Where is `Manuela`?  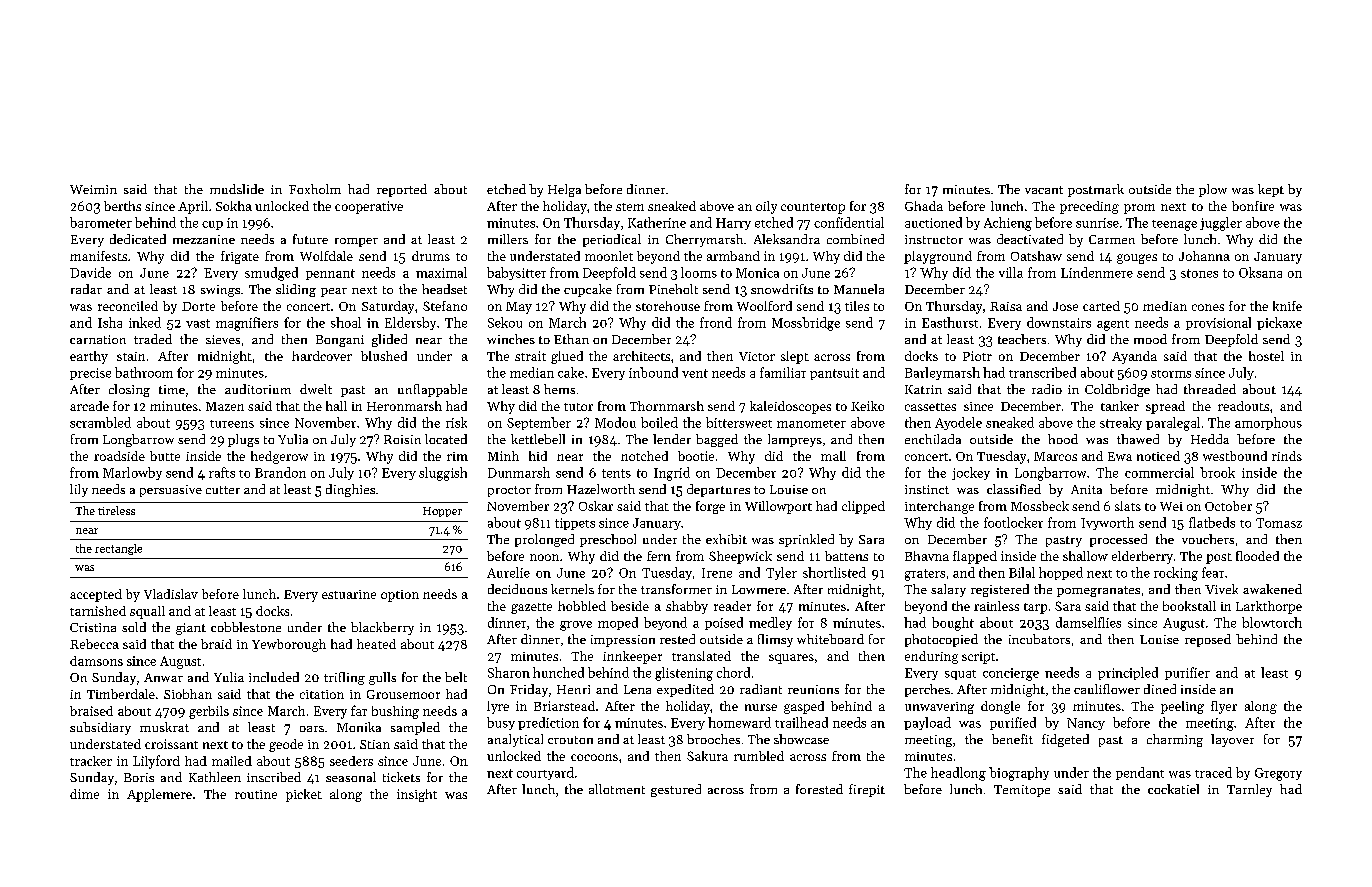
Manuela is located at coordinates (859, 289).
